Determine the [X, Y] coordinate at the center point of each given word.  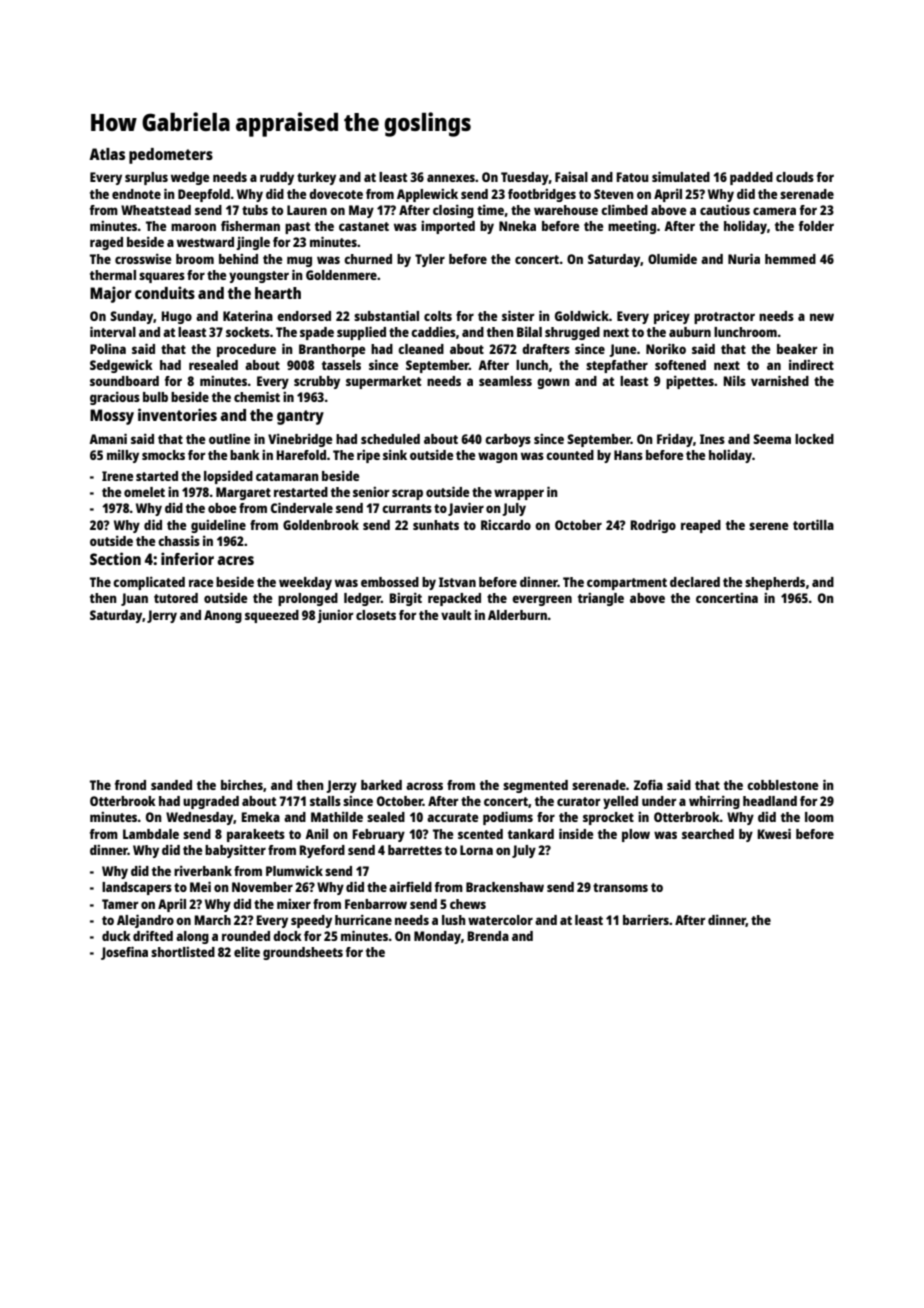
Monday [437, 937]
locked [814, 439]
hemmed [790, 259]
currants [407, 508]
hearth [278, 293]
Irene [117, 476]
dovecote [336, 194]
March [212, 920]
